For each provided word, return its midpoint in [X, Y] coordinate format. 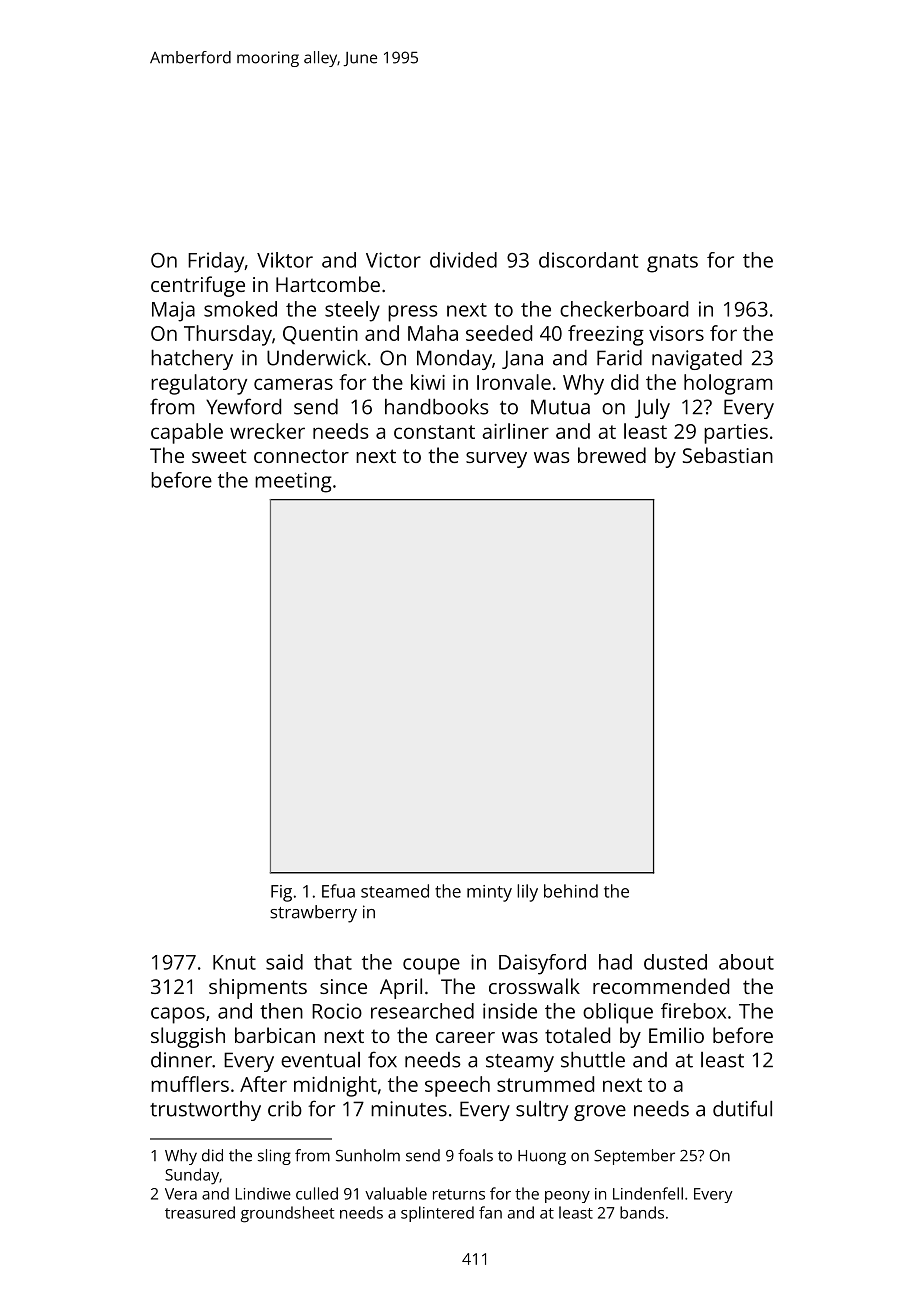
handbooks [437, 407]
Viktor [285, 260]
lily [527, 893]
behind [571, 891]
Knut [234, 962]
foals [475, 1155]
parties [736, 434]
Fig [281, 893]
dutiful [742, 1108]
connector [301, 456]
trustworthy [205, 1111]
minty [489, 893]
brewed [612, 455]
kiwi [428, 382]
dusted [675, 962]
